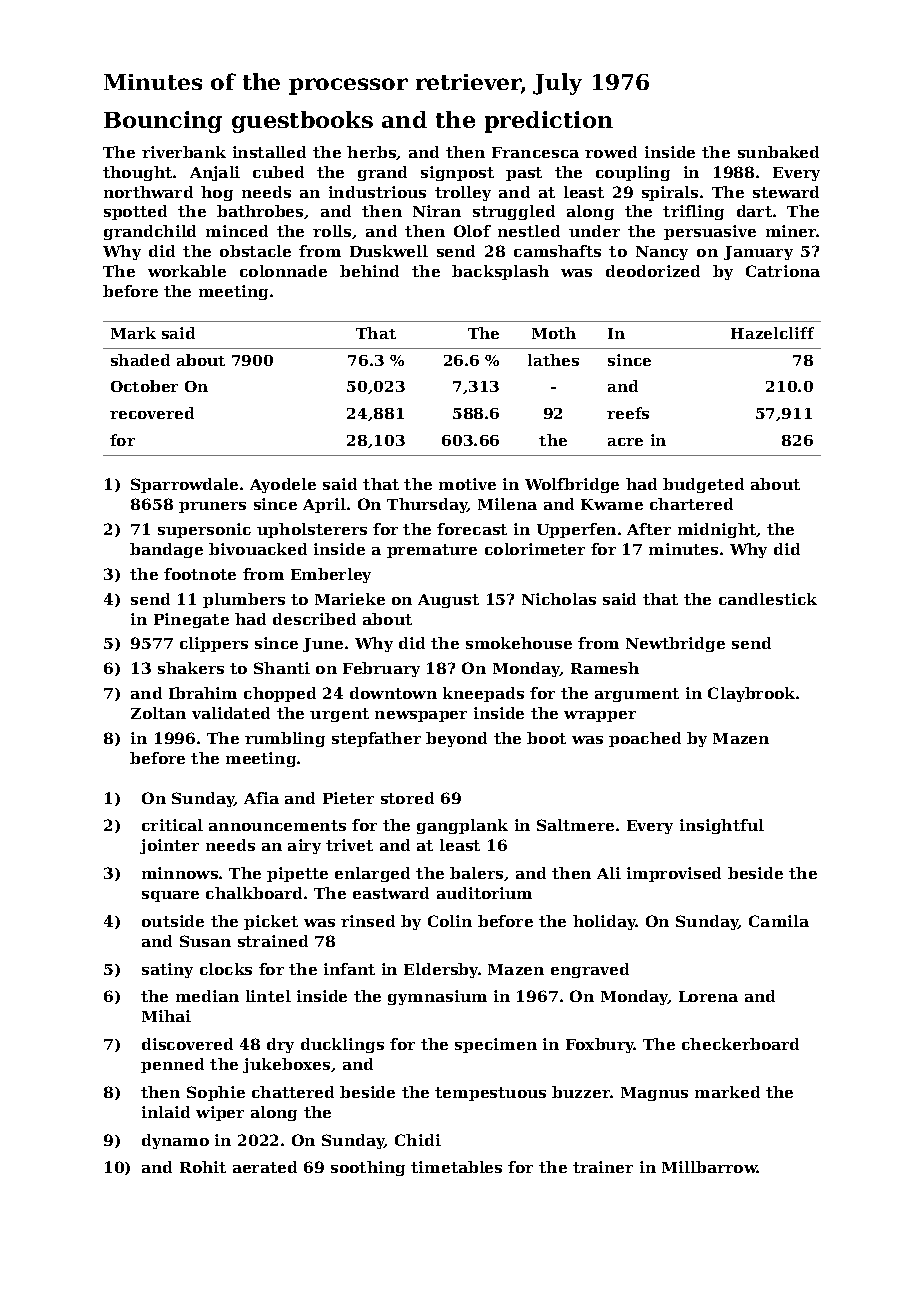 This document has height=1308, width=924. Describe the element at coordinates (268, 996) in the document. I see `lintel` at that location.
